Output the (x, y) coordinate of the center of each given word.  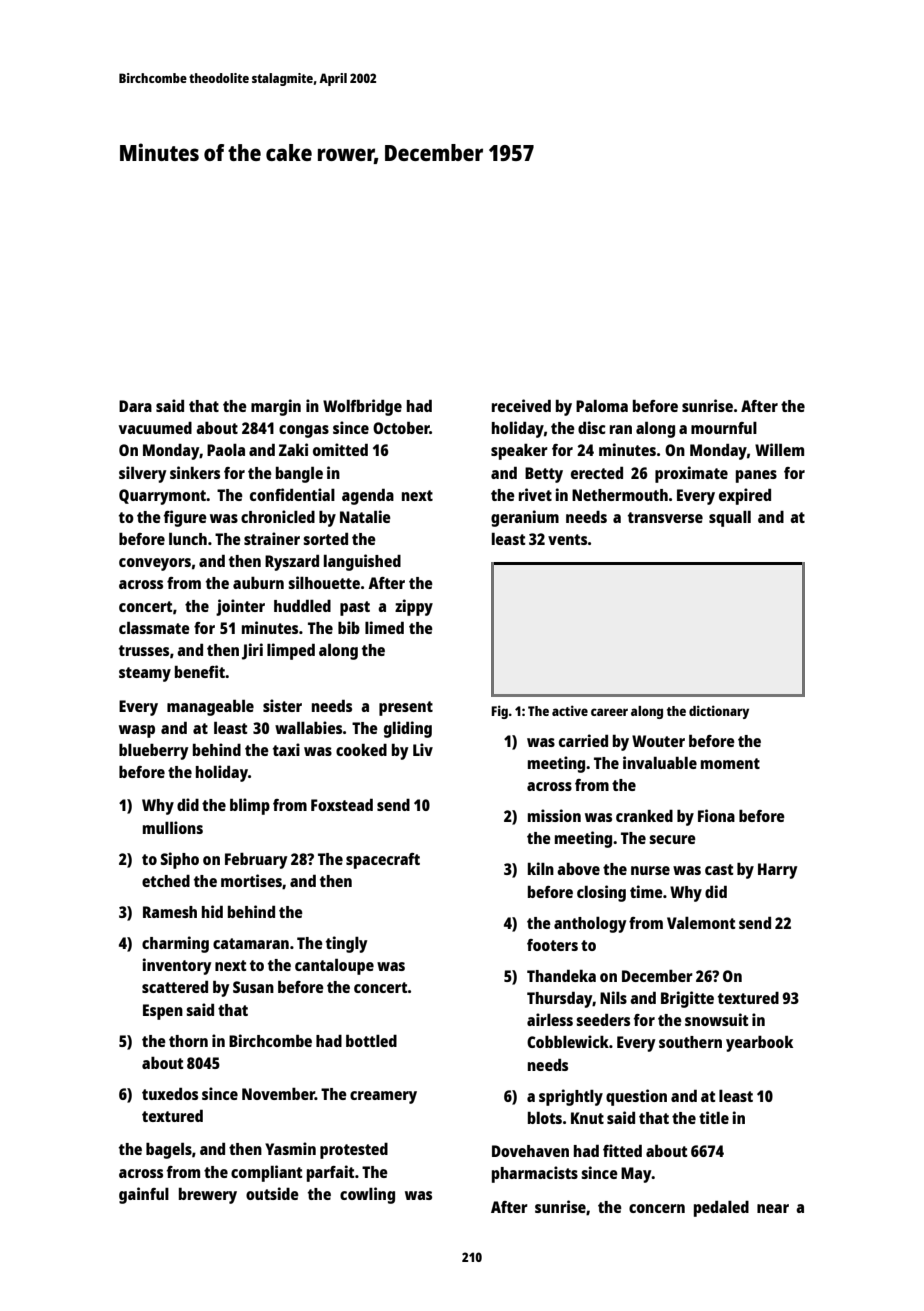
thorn (188, 1041)
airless (550, 1019)
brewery (208, 1196)
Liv (423, 749)
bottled (371, 1040)
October (401, 427)
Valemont (701, 923)
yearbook (759, 1043)
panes (756, 476)
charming (175, 944)
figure (185, 518)
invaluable (660, 762)
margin (276, 407)
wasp (137, 731)
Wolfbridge (362, 407)
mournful (724, 428)
